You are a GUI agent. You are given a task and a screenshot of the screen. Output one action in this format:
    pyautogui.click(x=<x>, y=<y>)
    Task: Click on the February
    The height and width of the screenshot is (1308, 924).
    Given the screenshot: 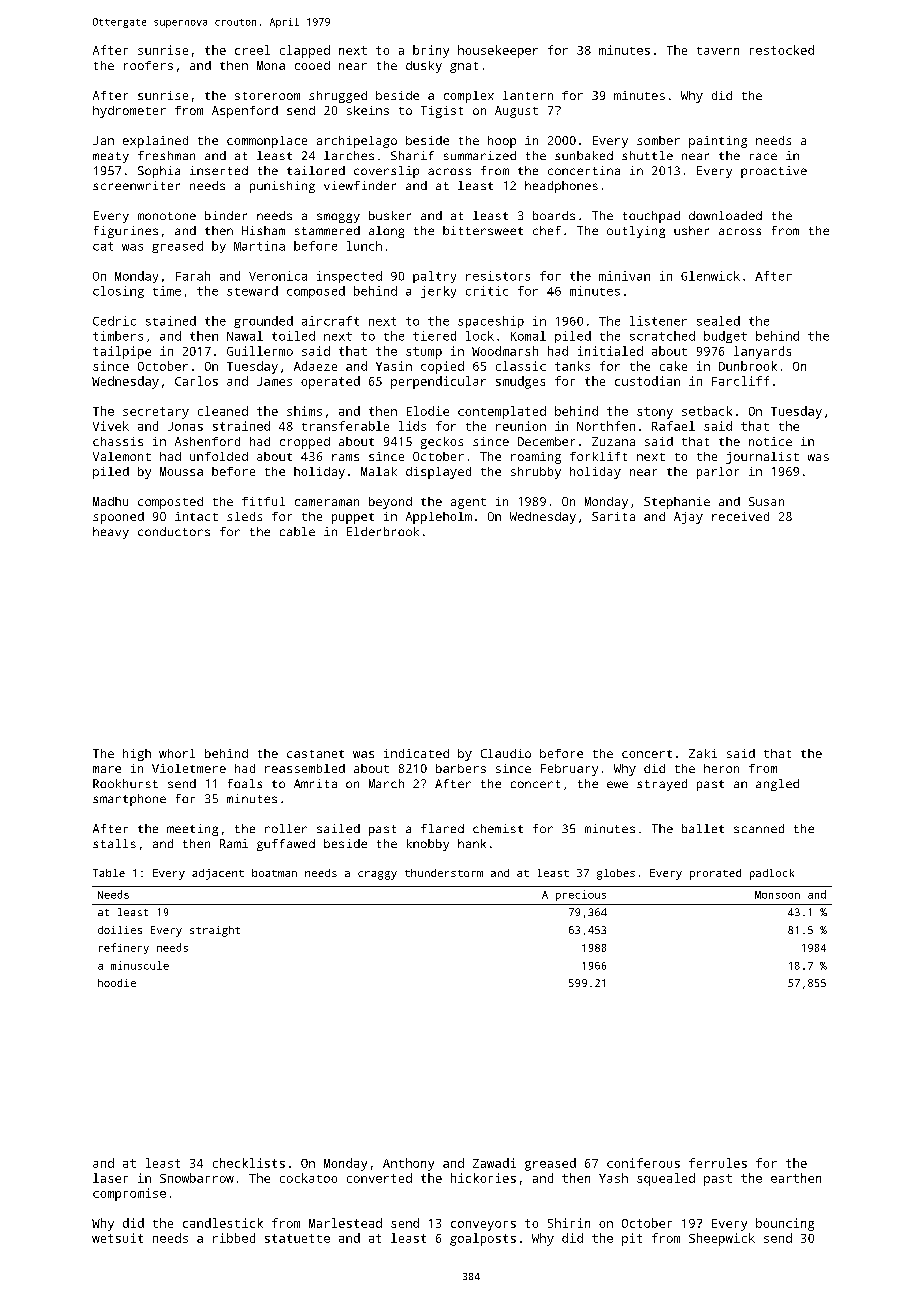 What is the action you would take?
    pyautogui.click(x=569, y=770)
